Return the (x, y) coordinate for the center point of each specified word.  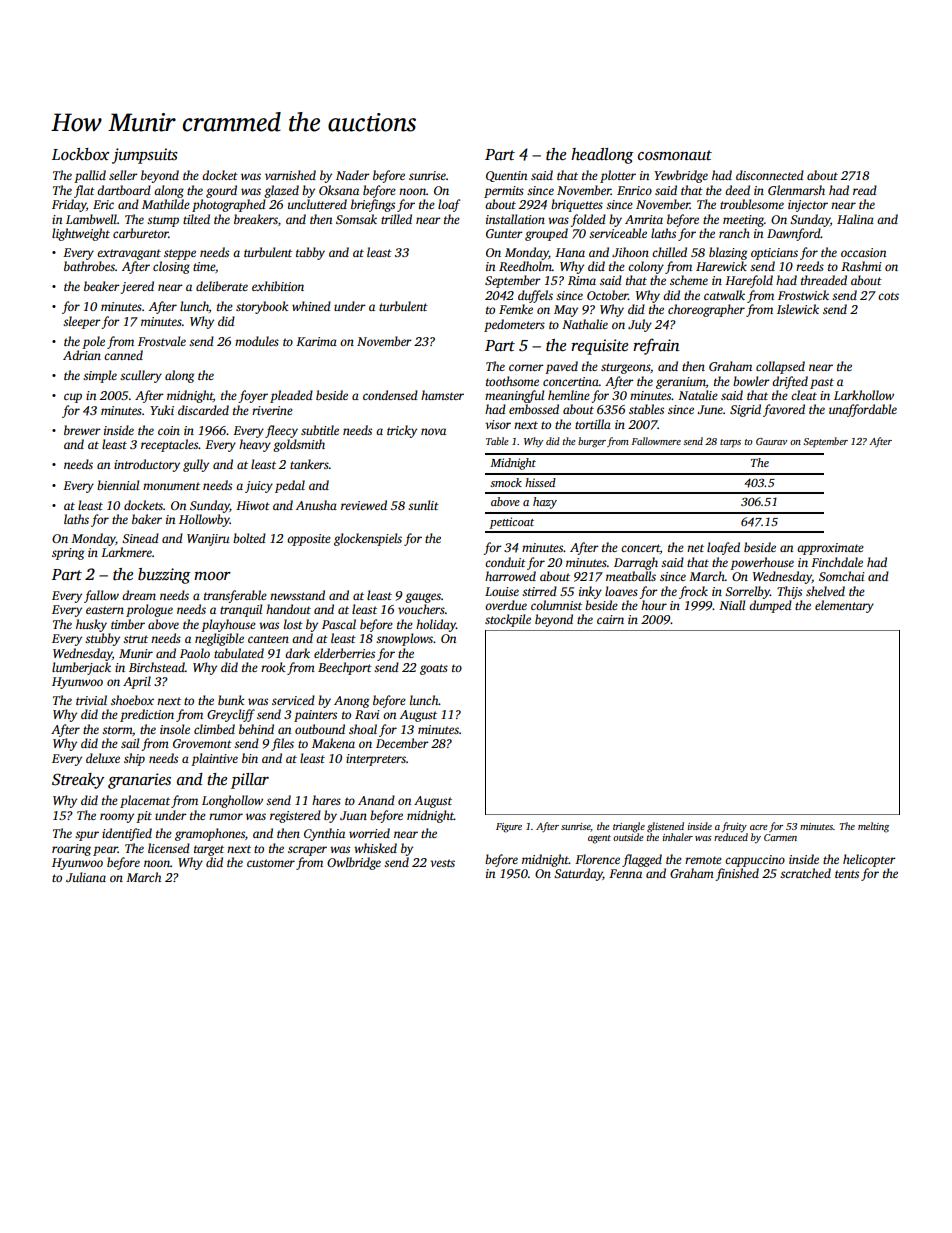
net (695, 548)
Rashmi (861, 266)
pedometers (514, 325)
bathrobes (89, 266)
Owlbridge (354, 863)
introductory (147, 465)
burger (592, 442)
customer (271, 863)
